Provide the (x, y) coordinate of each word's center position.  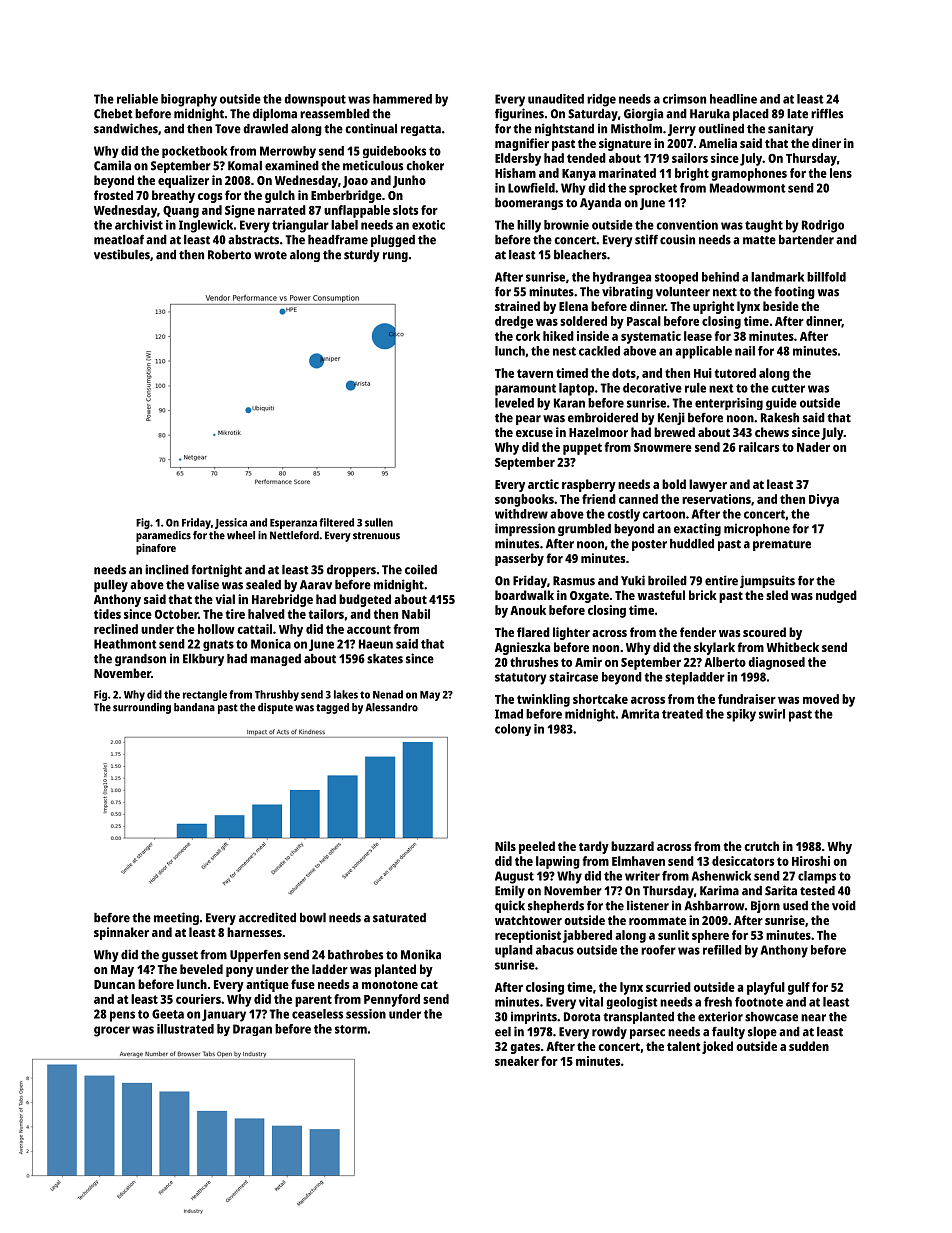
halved (266, 614)
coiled (421, 569)
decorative (652, 388)
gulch (280, 196)
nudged (836, 596)
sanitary (791, 129)
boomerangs (529, 204)
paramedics (163, 536)
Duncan (114, 984)
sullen (379, 522)
